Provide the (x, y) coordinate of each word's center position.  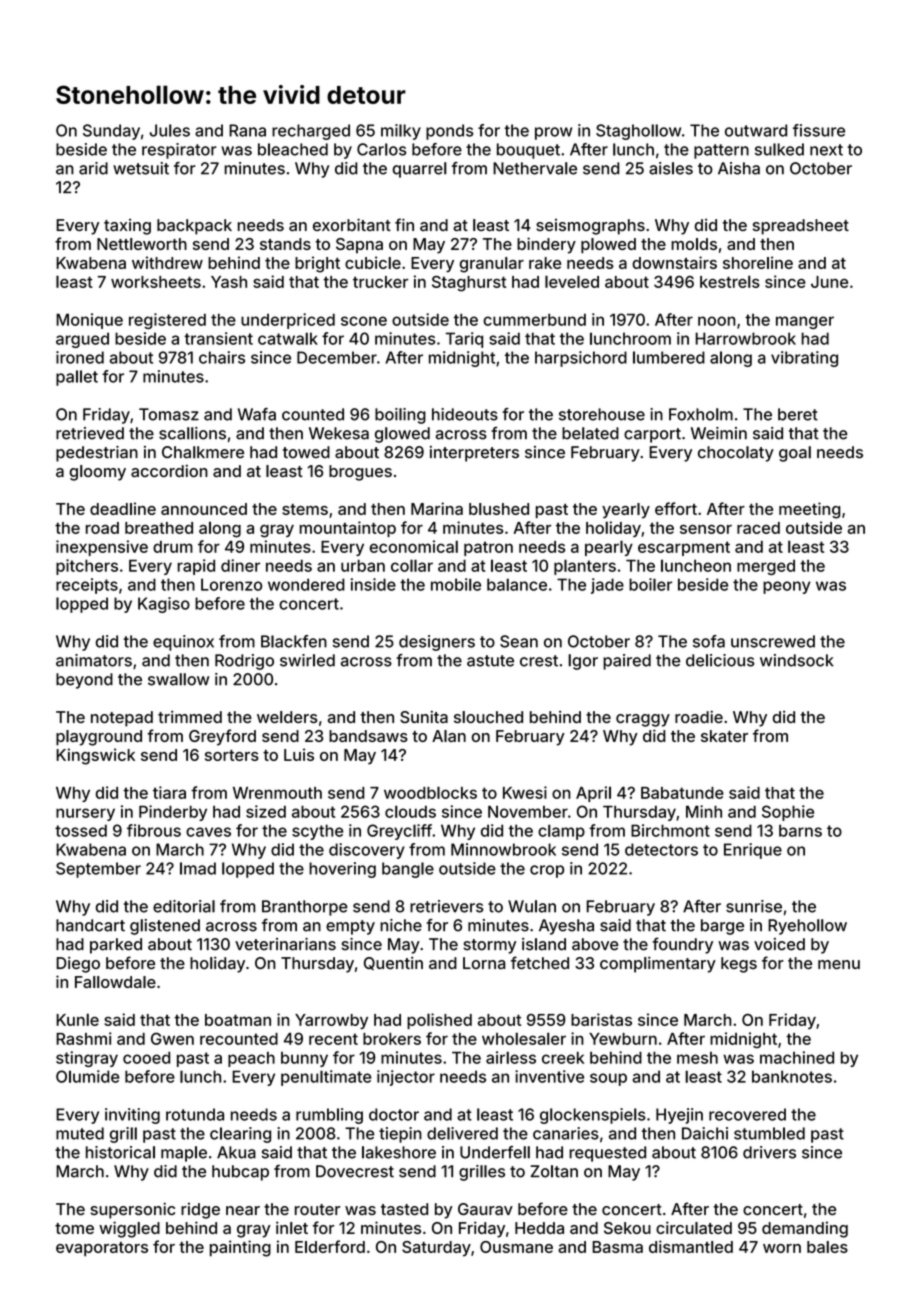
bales (827, 1247)
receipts (87, 586)
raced (758, 528)
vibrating (804, 359)
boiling (400, 416)
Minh (704, 811)
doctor (394, 1114)
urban (363, 565)
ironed (80, 357)
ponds (449, 132)
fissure (819, 130)
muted (80, 1133)
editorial (184, 906)
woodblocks (430, 792)
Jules (169, 130)
